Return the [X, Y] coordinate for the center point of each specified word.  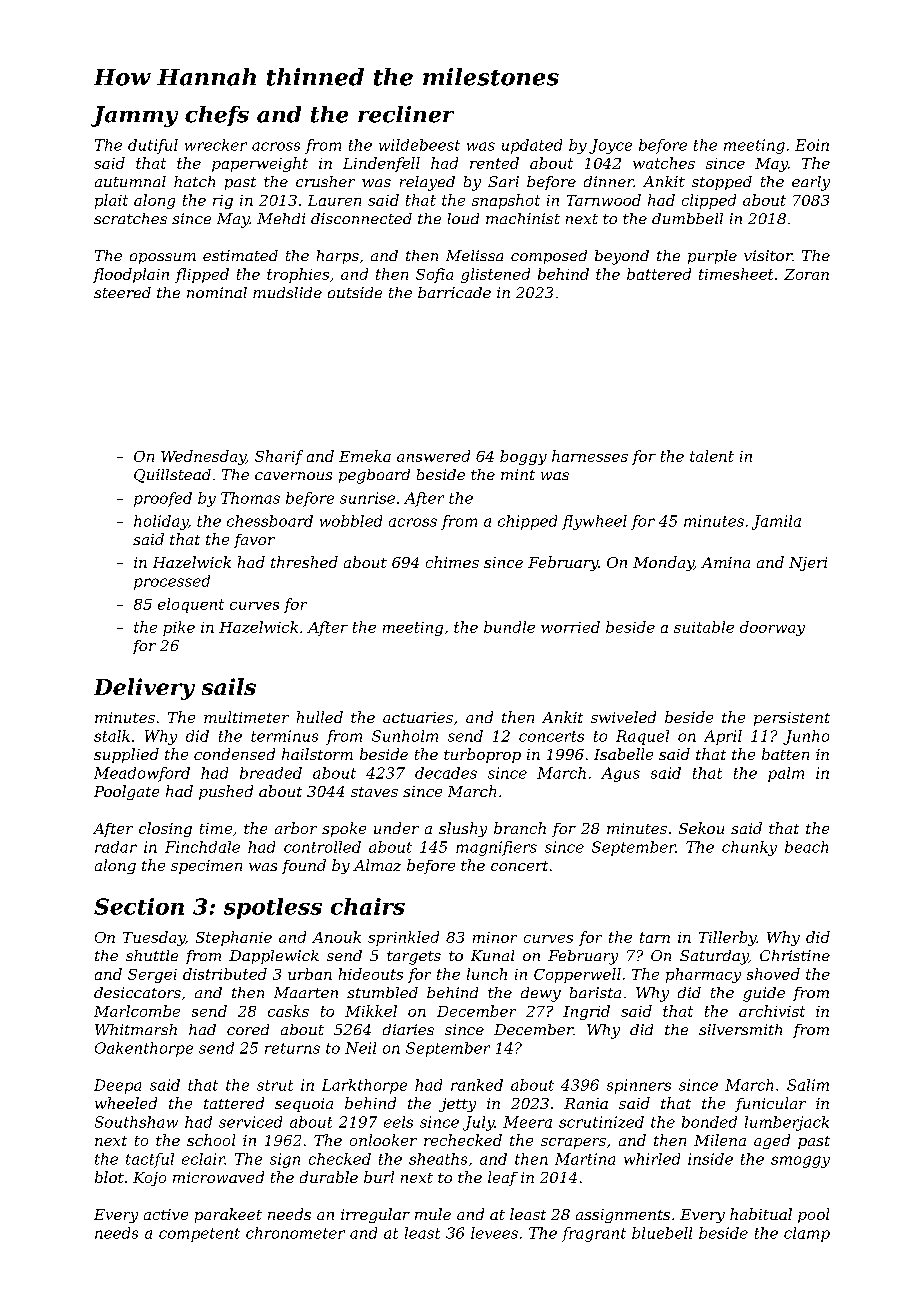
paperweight [260, 164]
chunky [749, 848]
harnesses [590, 456]
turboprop [482, 755]
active [166, 1214]
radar [116, 847]
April [723, 737]
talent [712, 456]
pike [179, 628]
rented [494, 163]
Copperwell [577, 975]
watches [664, 163]
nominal [217, 292]
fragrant [594, 1234]
